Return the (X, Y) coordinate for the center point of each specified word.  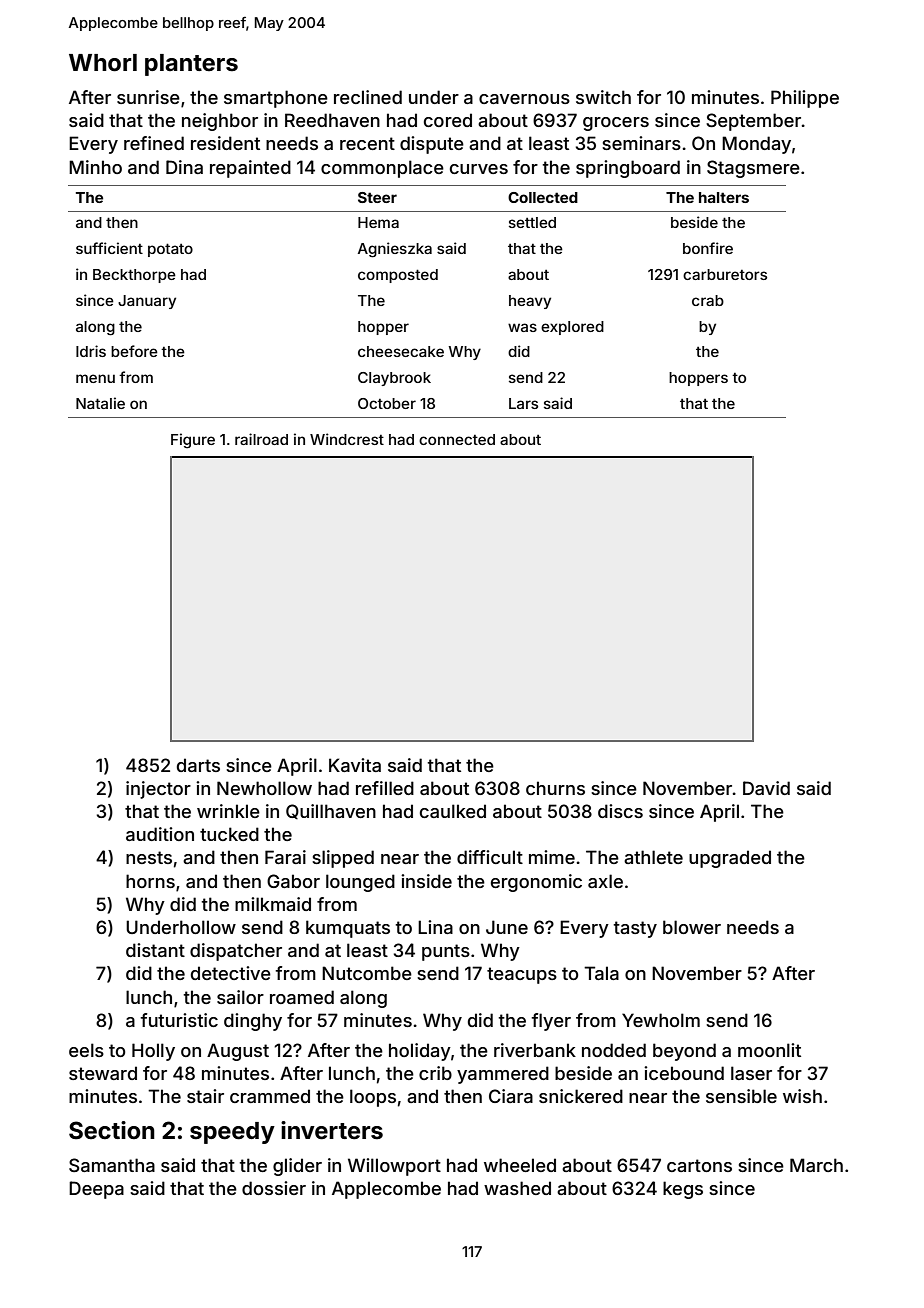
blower (692, 927)
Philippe (805, 99)
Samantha (112, 1165)
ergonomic (536, 883)
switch (603, 97)
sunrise (148, 97)
